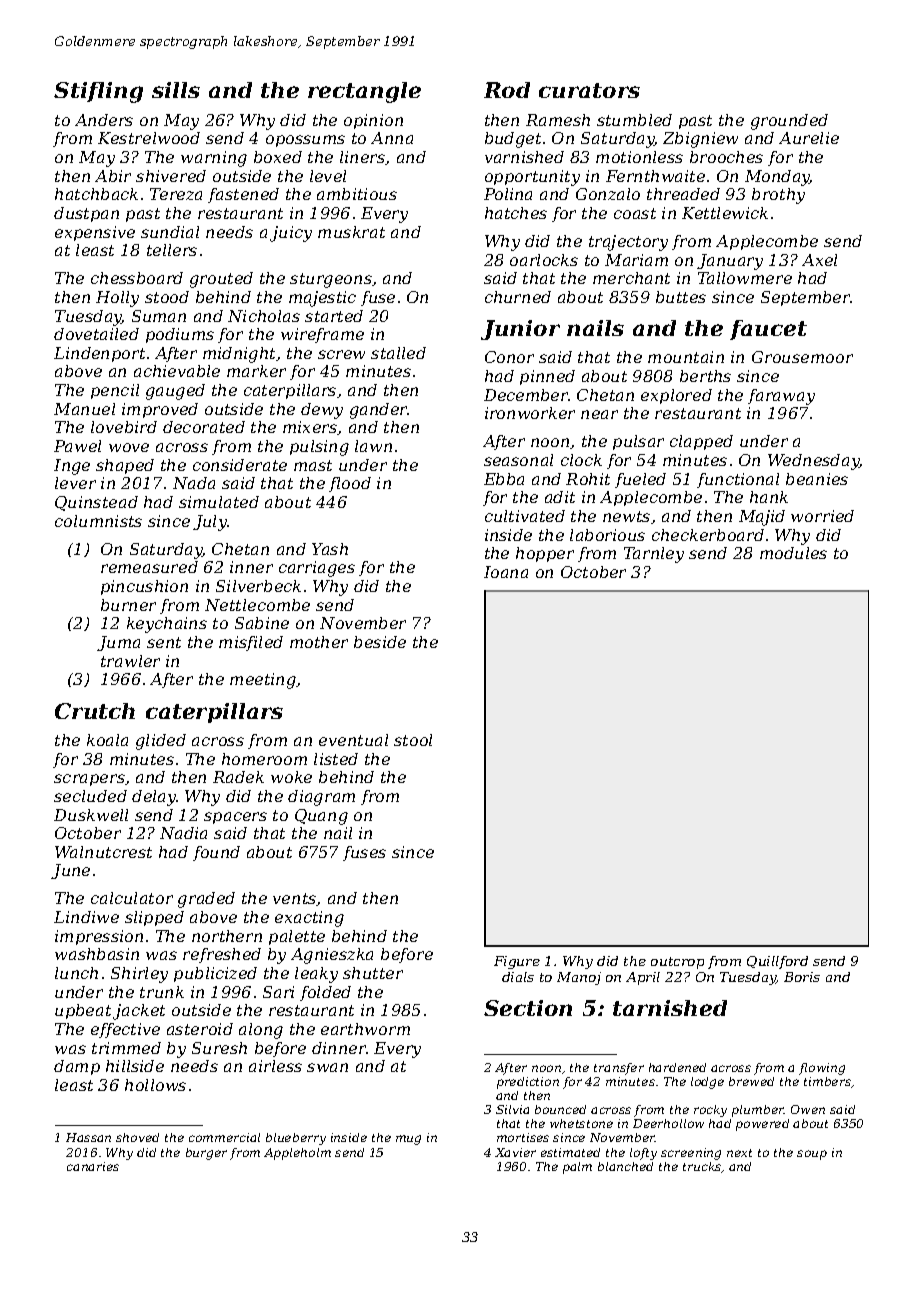 This screenshot has height=1314, width=924. I want to click on sills, so click(176, 90).
